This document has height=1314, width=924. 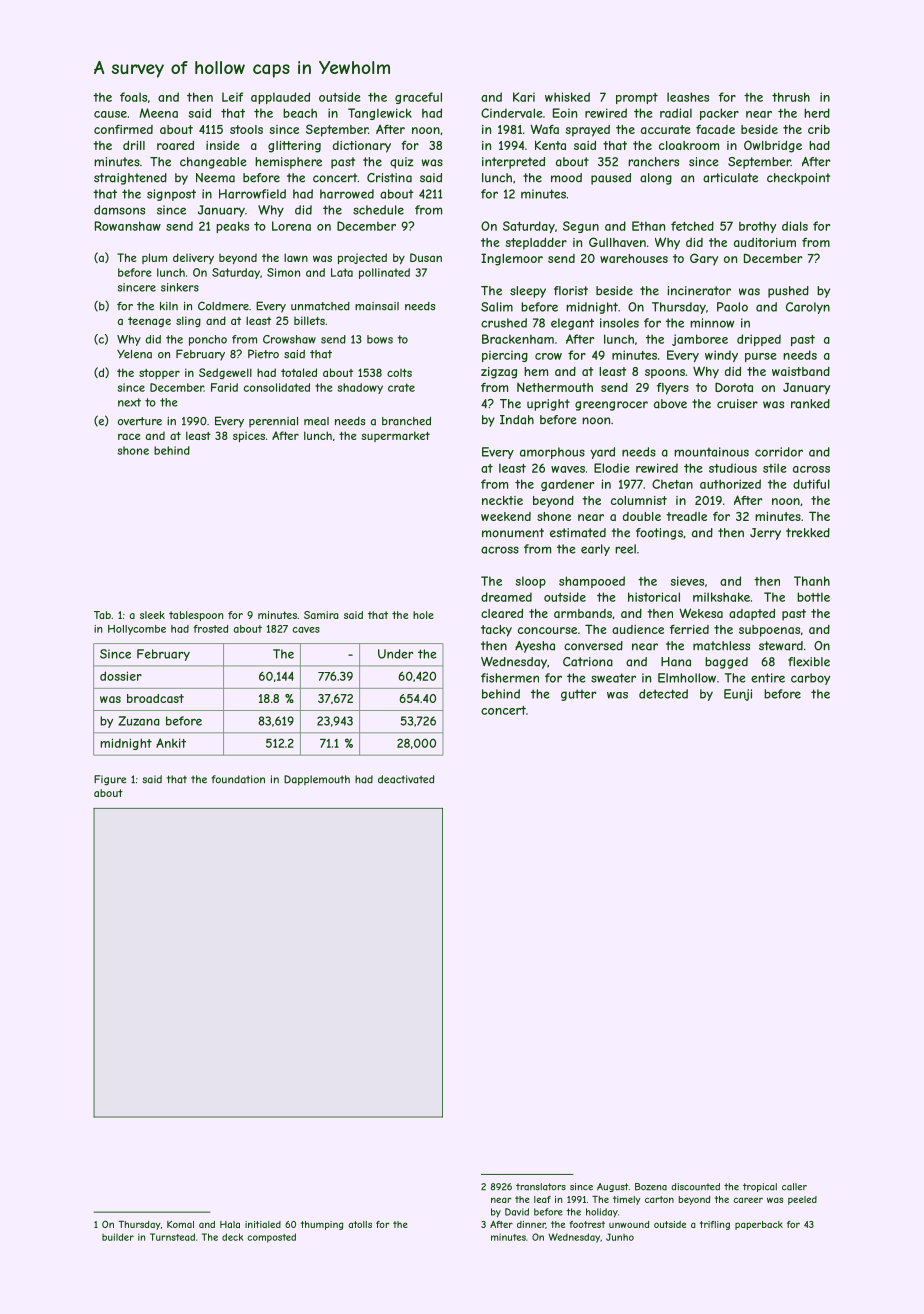 What do you see at coordinates (510, 678) in the document?
I see `fishermen` at bounding box center [510, 678].
